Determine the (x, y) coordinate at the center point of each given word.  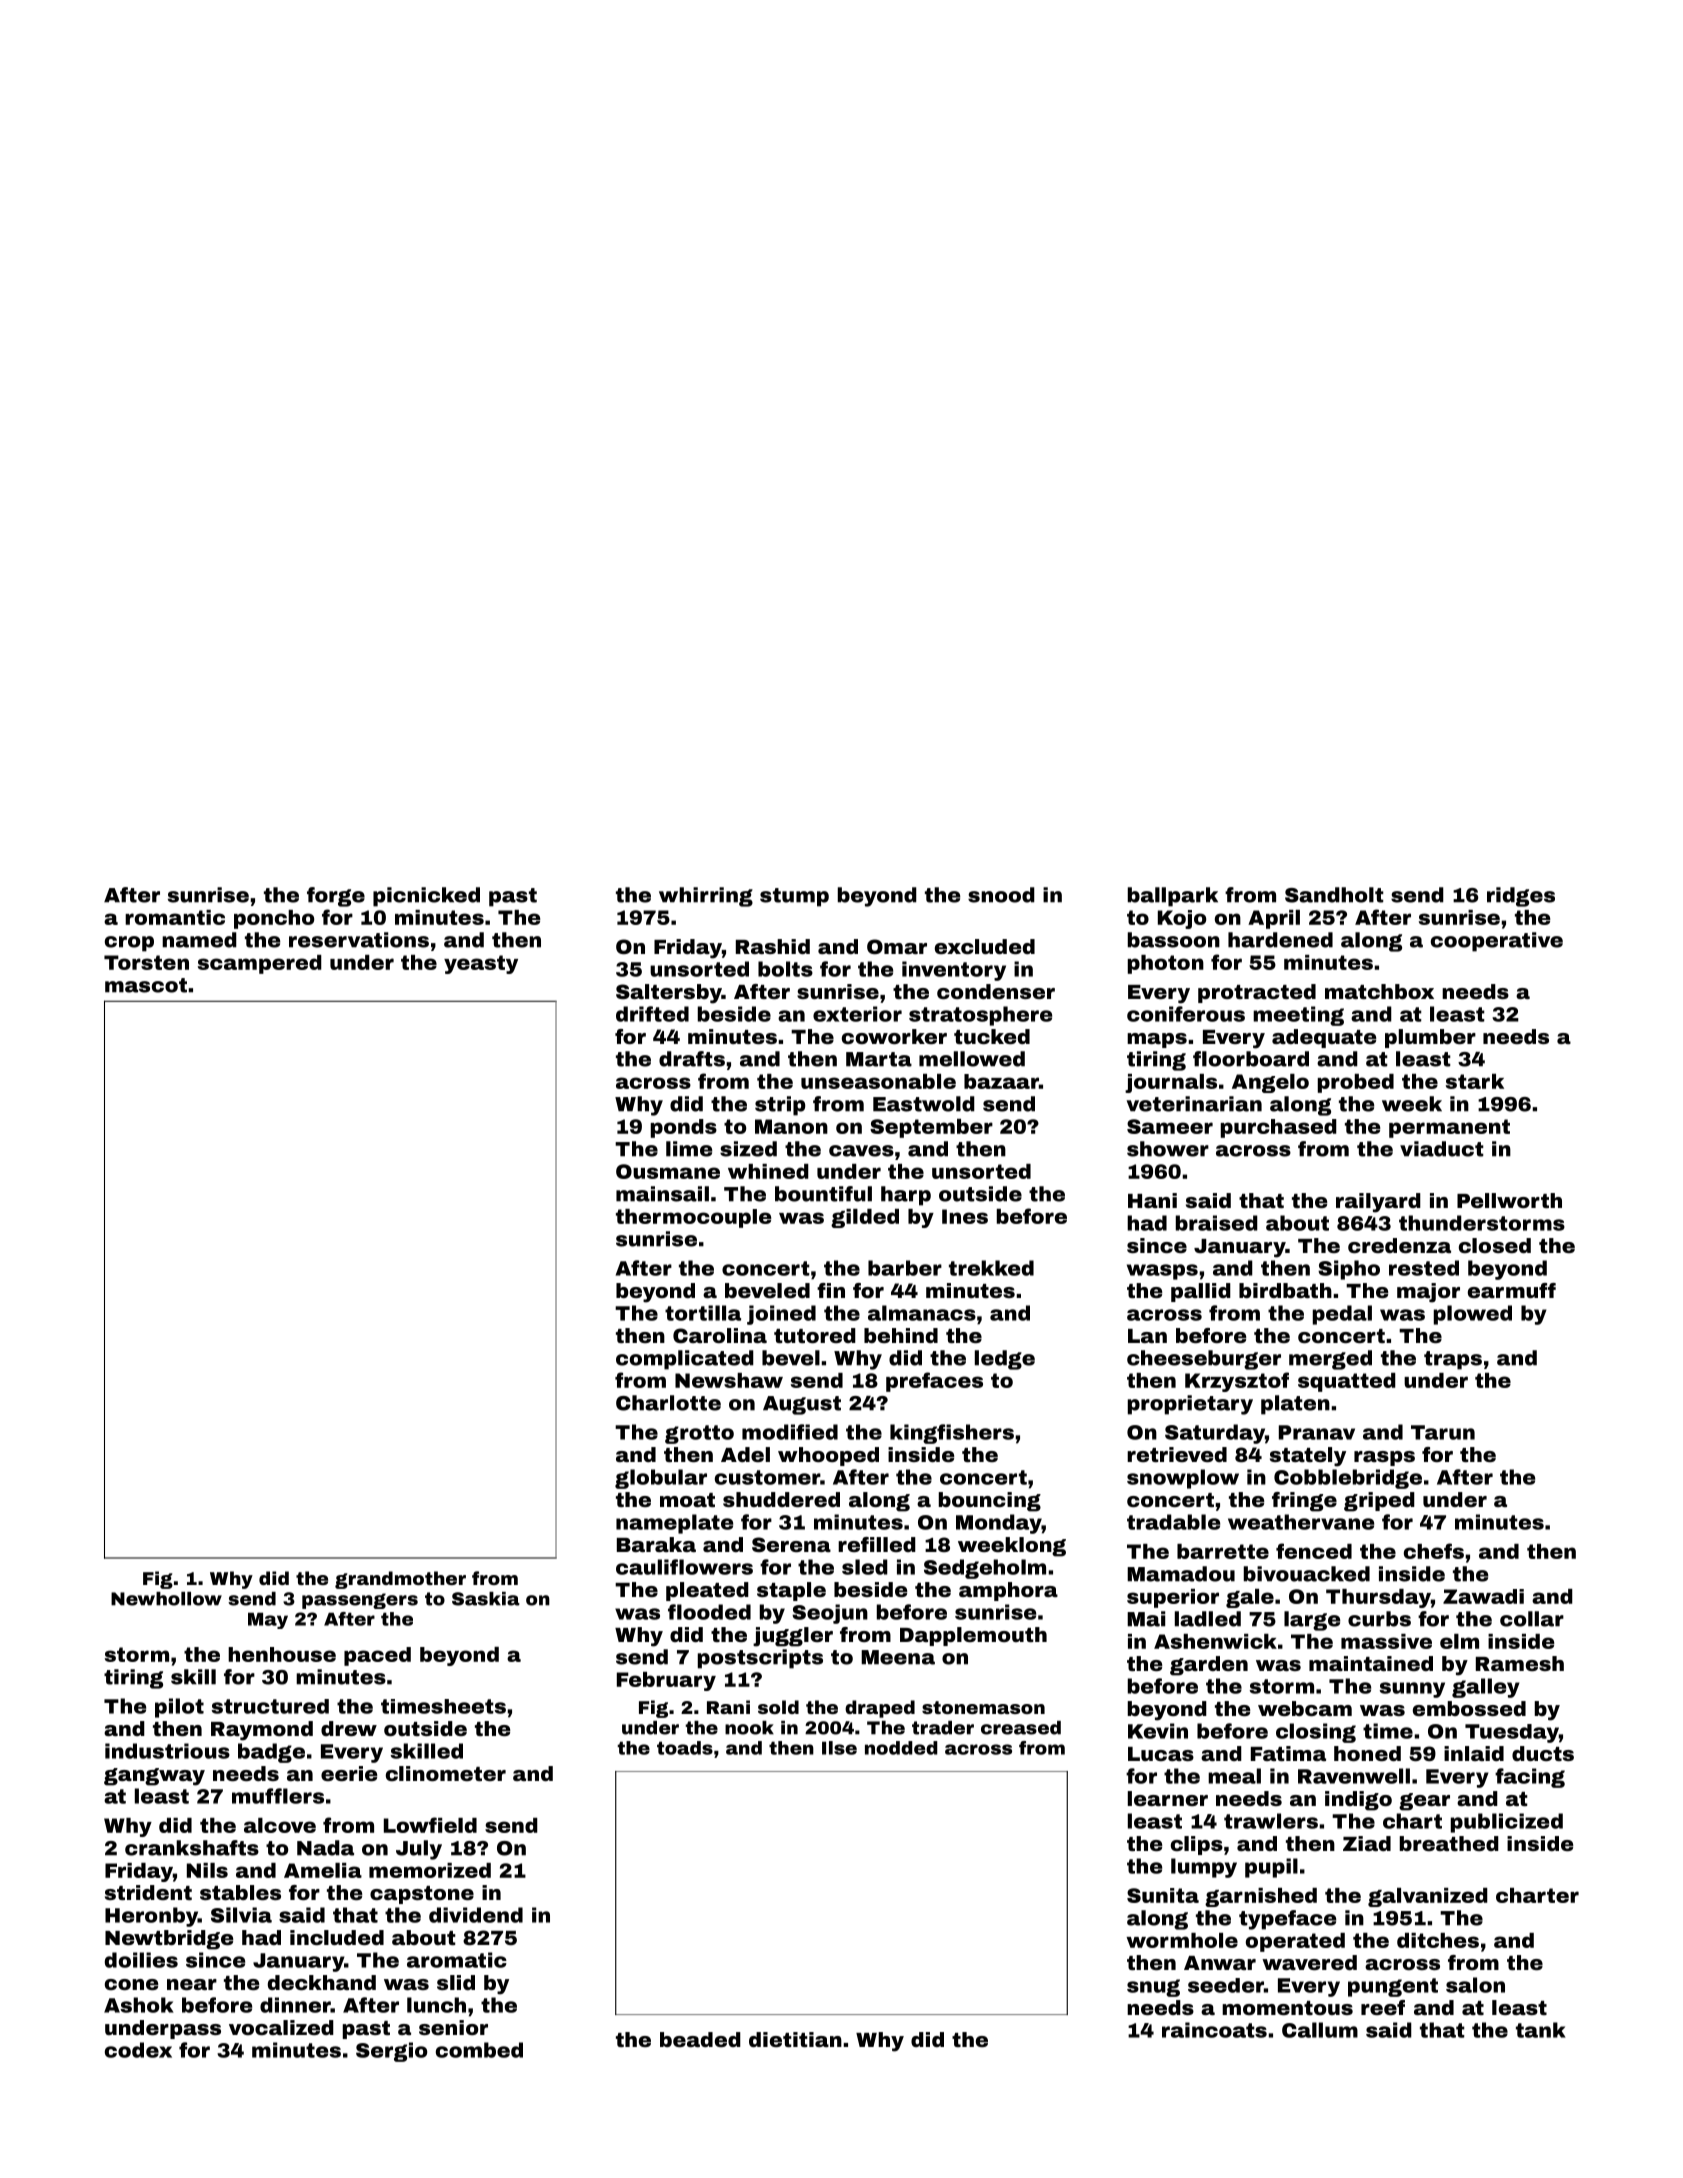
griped (1379, 1502)
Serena (791, 1544)
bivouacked (1307, 1574)
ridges (1521, 897)
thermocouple (694, 1218)
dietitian (795, 2039)
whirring (706, 897)
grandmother (400, 1580)
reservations (359, 940)
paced (377, 1656)
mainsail (662, 1194)
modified (790, 1432)
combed (479, 2050)
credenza (1399, 1245)
